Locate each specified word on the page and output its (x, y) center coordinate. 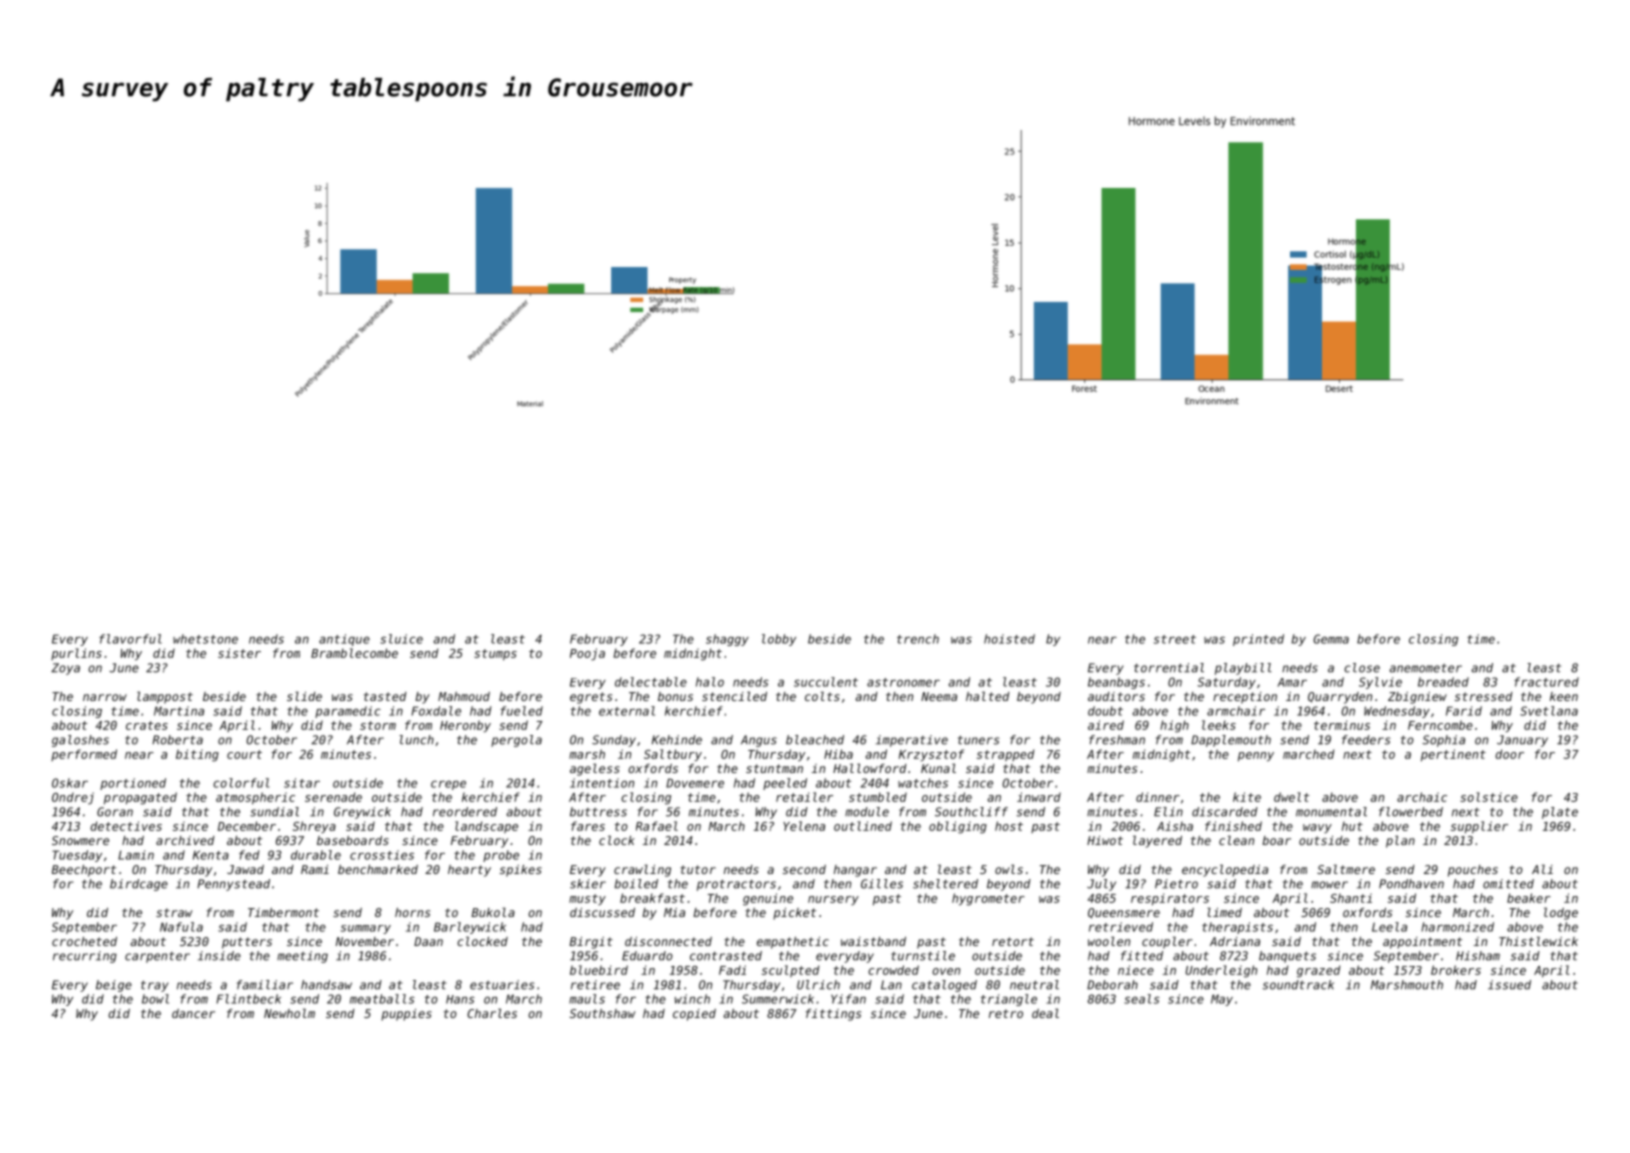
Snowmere (80, 840)
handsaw (326, 985)
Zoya (65, 669)
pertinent (1453, 755)
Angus (759, 741)
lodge (1561, 913)
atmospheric (255, 798)
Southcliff (971, 812)
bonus (675, 696)
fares (588, 826)
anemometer (1425, 668)
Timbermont (283, 912)
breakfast (652, 898)
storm (378, 725)
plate (1560, 813)
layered (1157, 841)
